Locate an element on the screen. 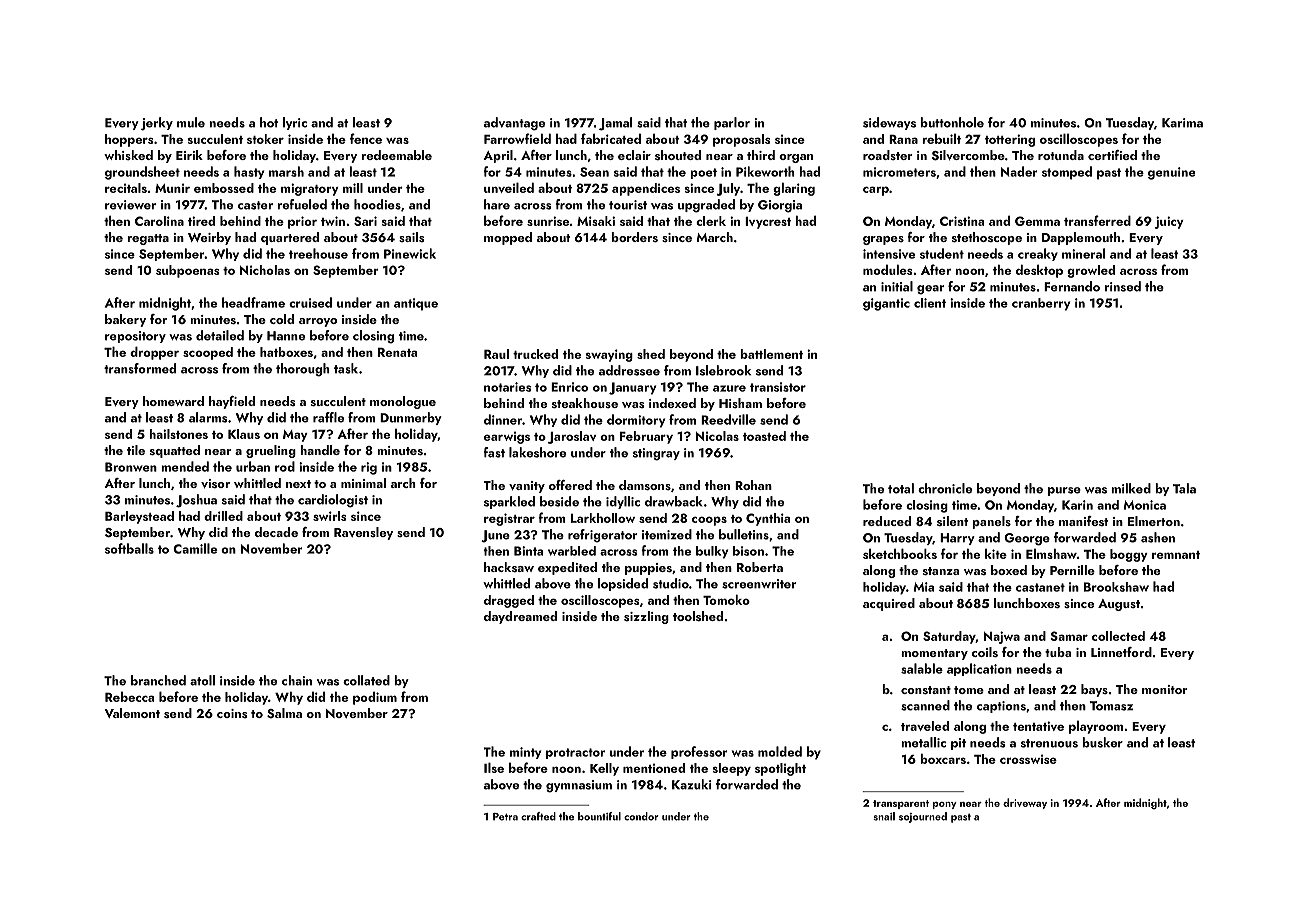  decade is located at coordinates (276, 532).
